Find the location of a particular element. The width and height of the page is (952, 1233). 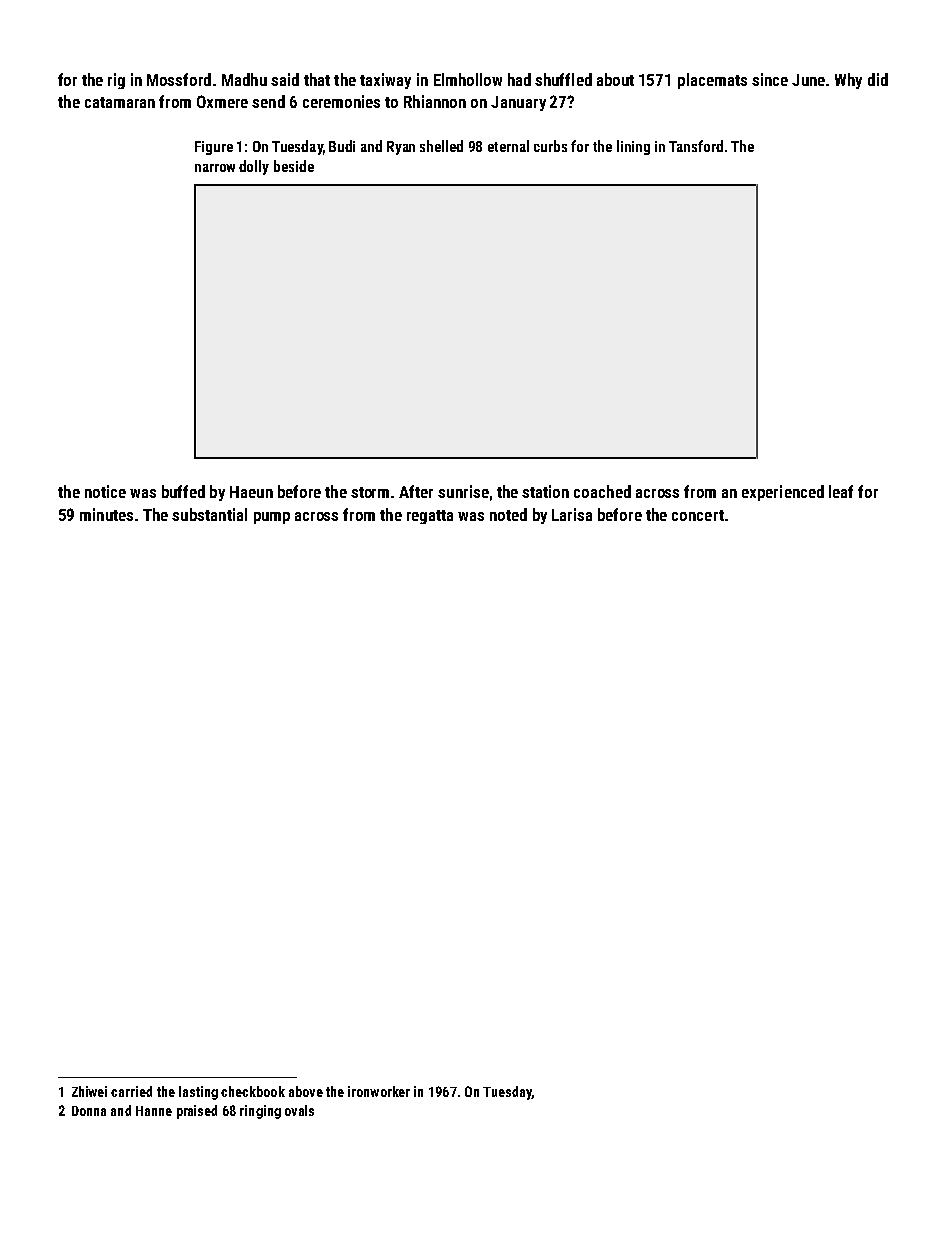

buffed is located at coordinates (183, 491).
